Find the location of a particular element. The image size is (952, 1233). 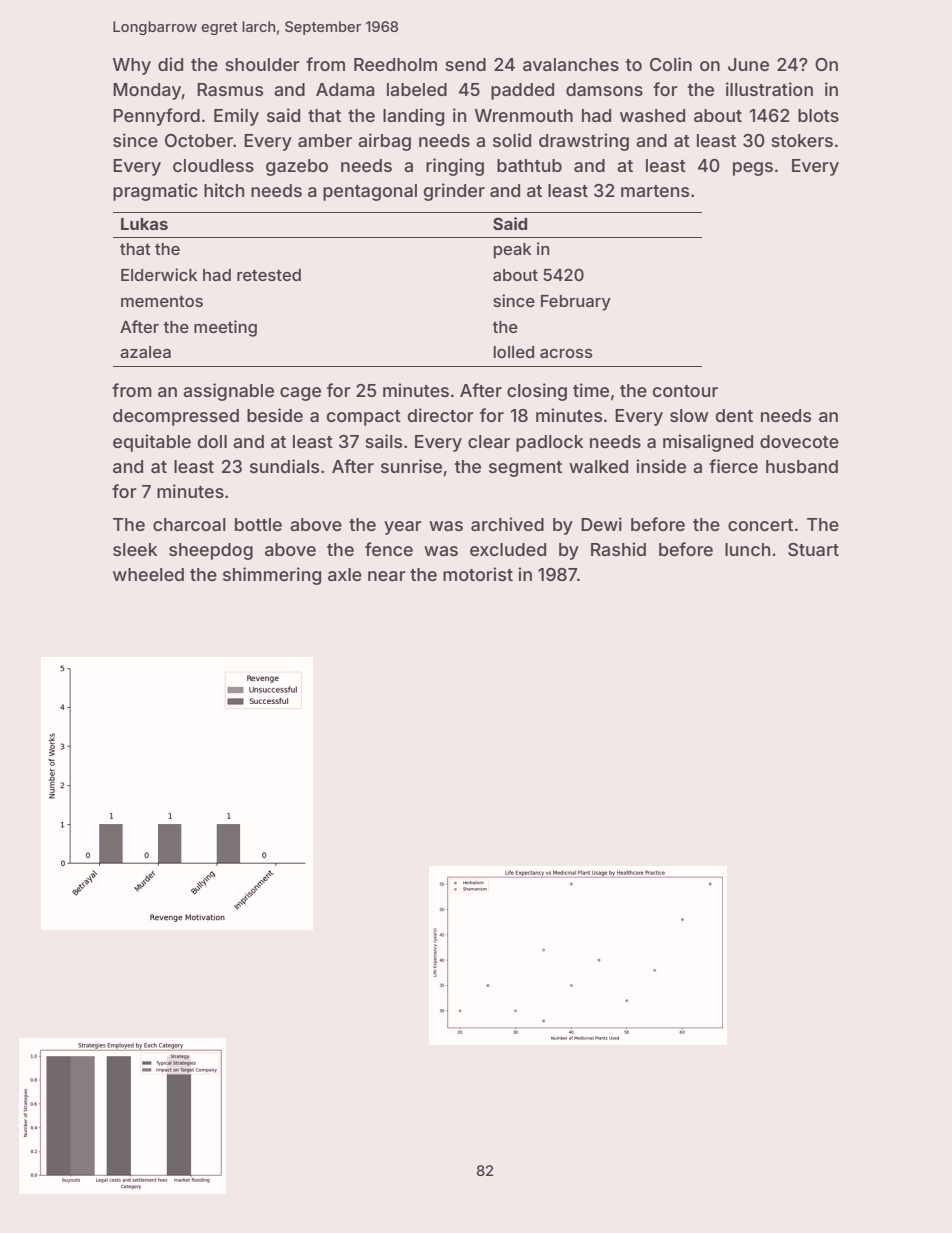

Lukas is located at coordinates (144, 224).
